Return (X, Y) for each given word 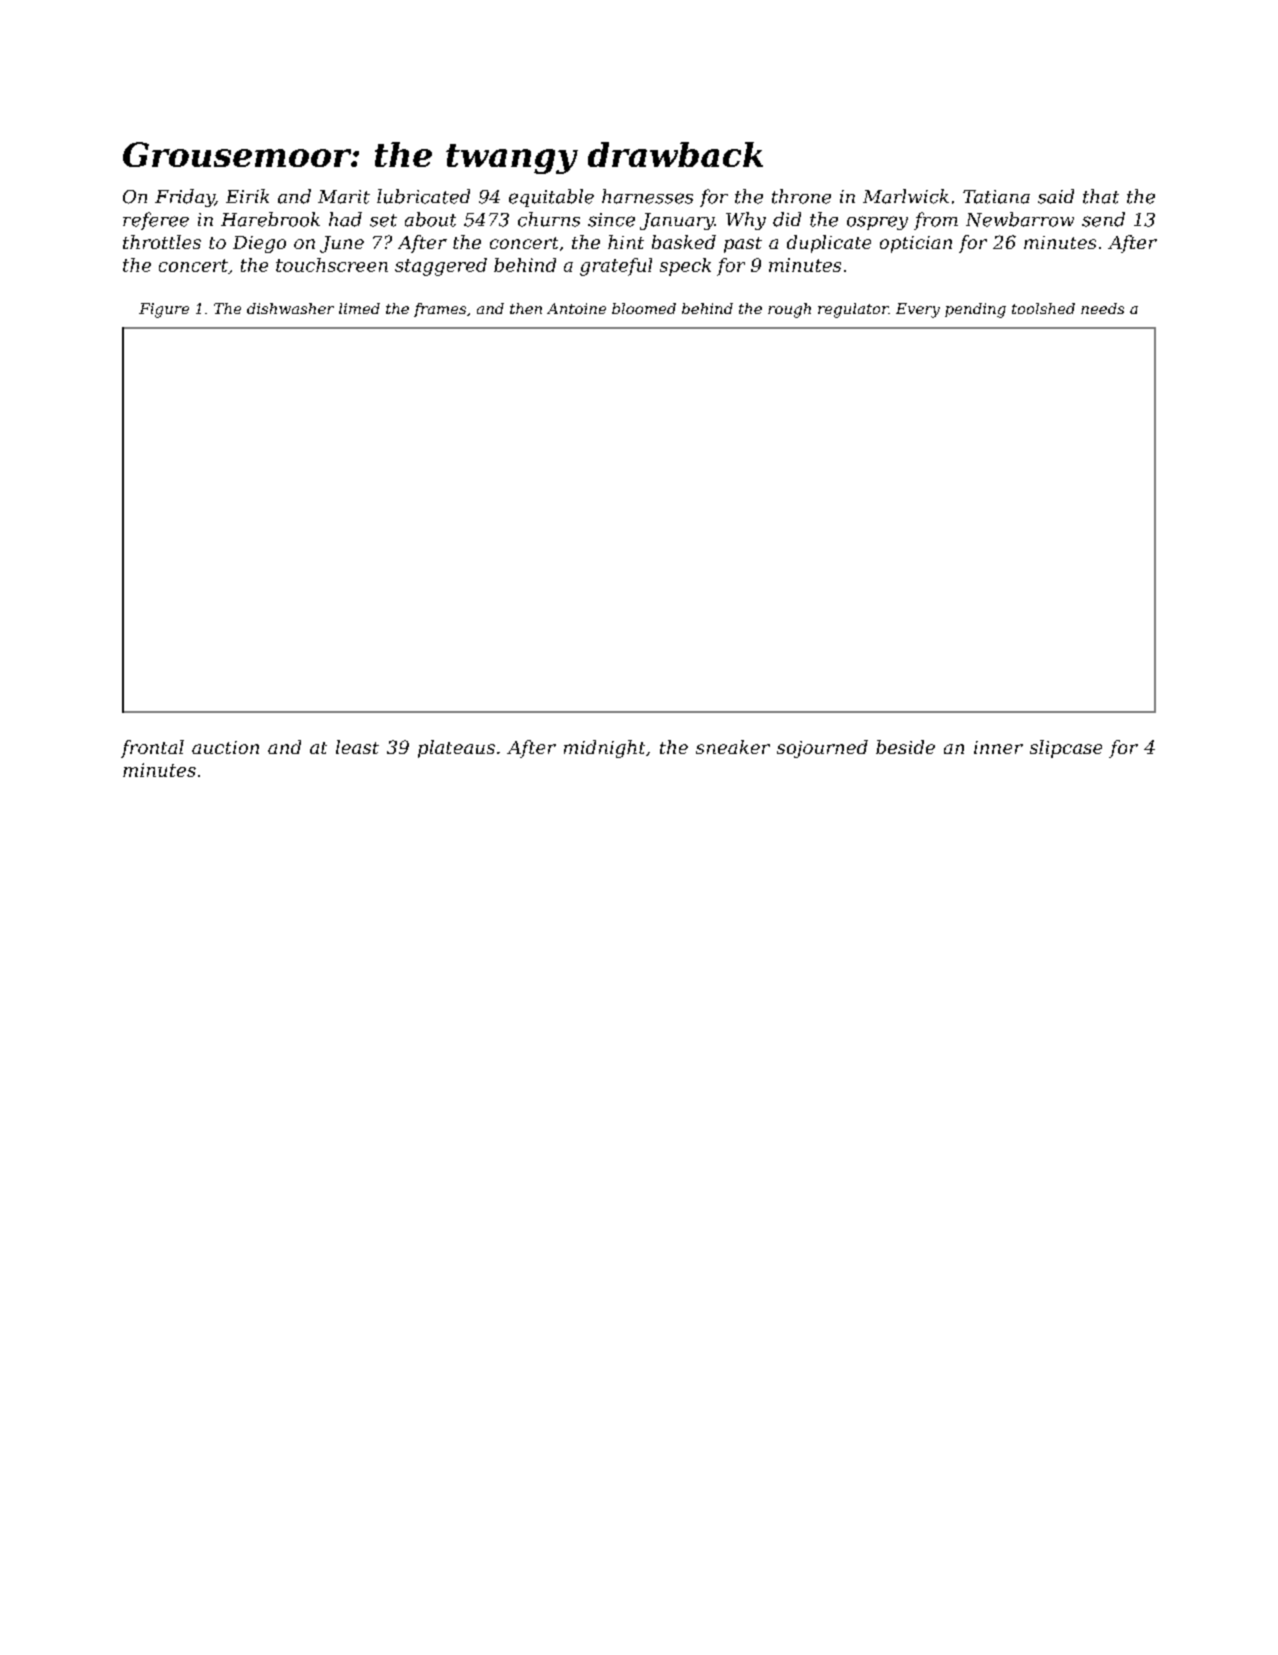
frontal (152, 749)
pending (975, 310)
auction (225, 747)
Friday (185, 198)
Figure (164, 310)
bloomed (644, 308)
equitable (551, 198)
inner (998, 747)
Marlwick (906, 196)
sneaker (733, 747)
